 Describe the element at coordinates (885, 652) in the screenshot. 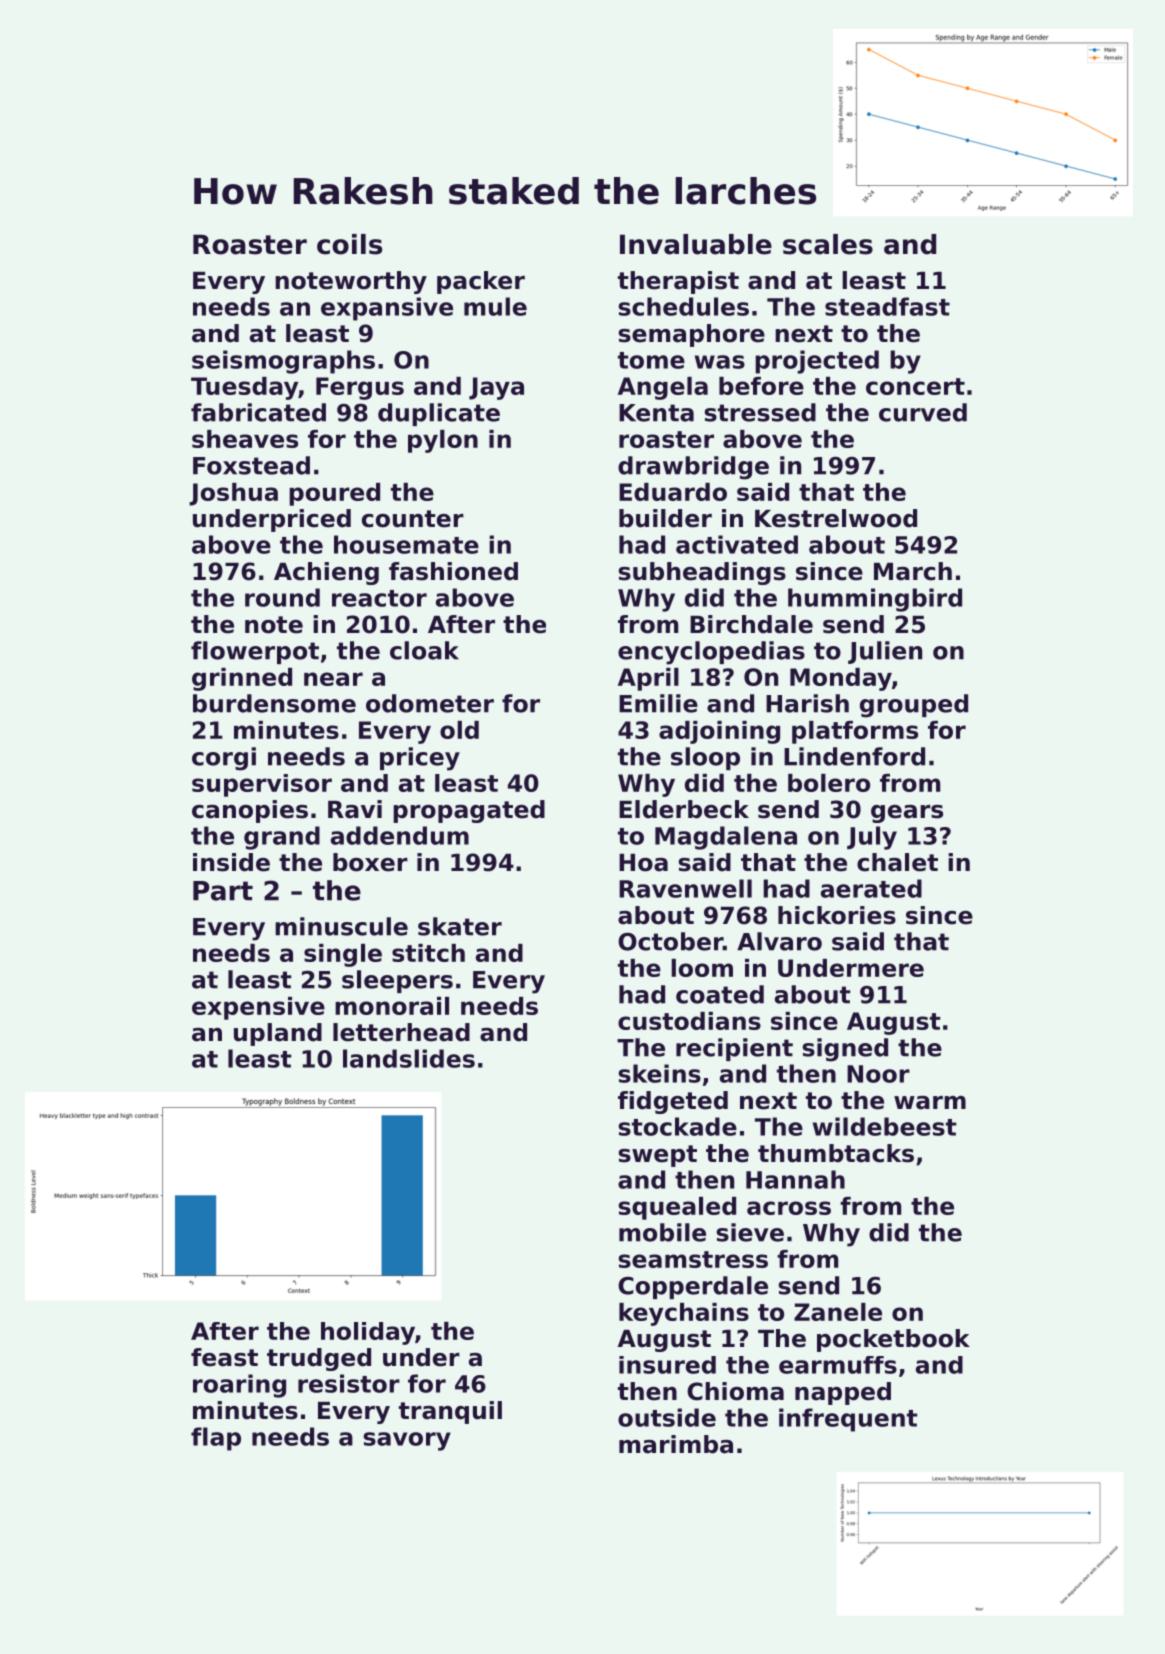

I see `Julien` at that location.
